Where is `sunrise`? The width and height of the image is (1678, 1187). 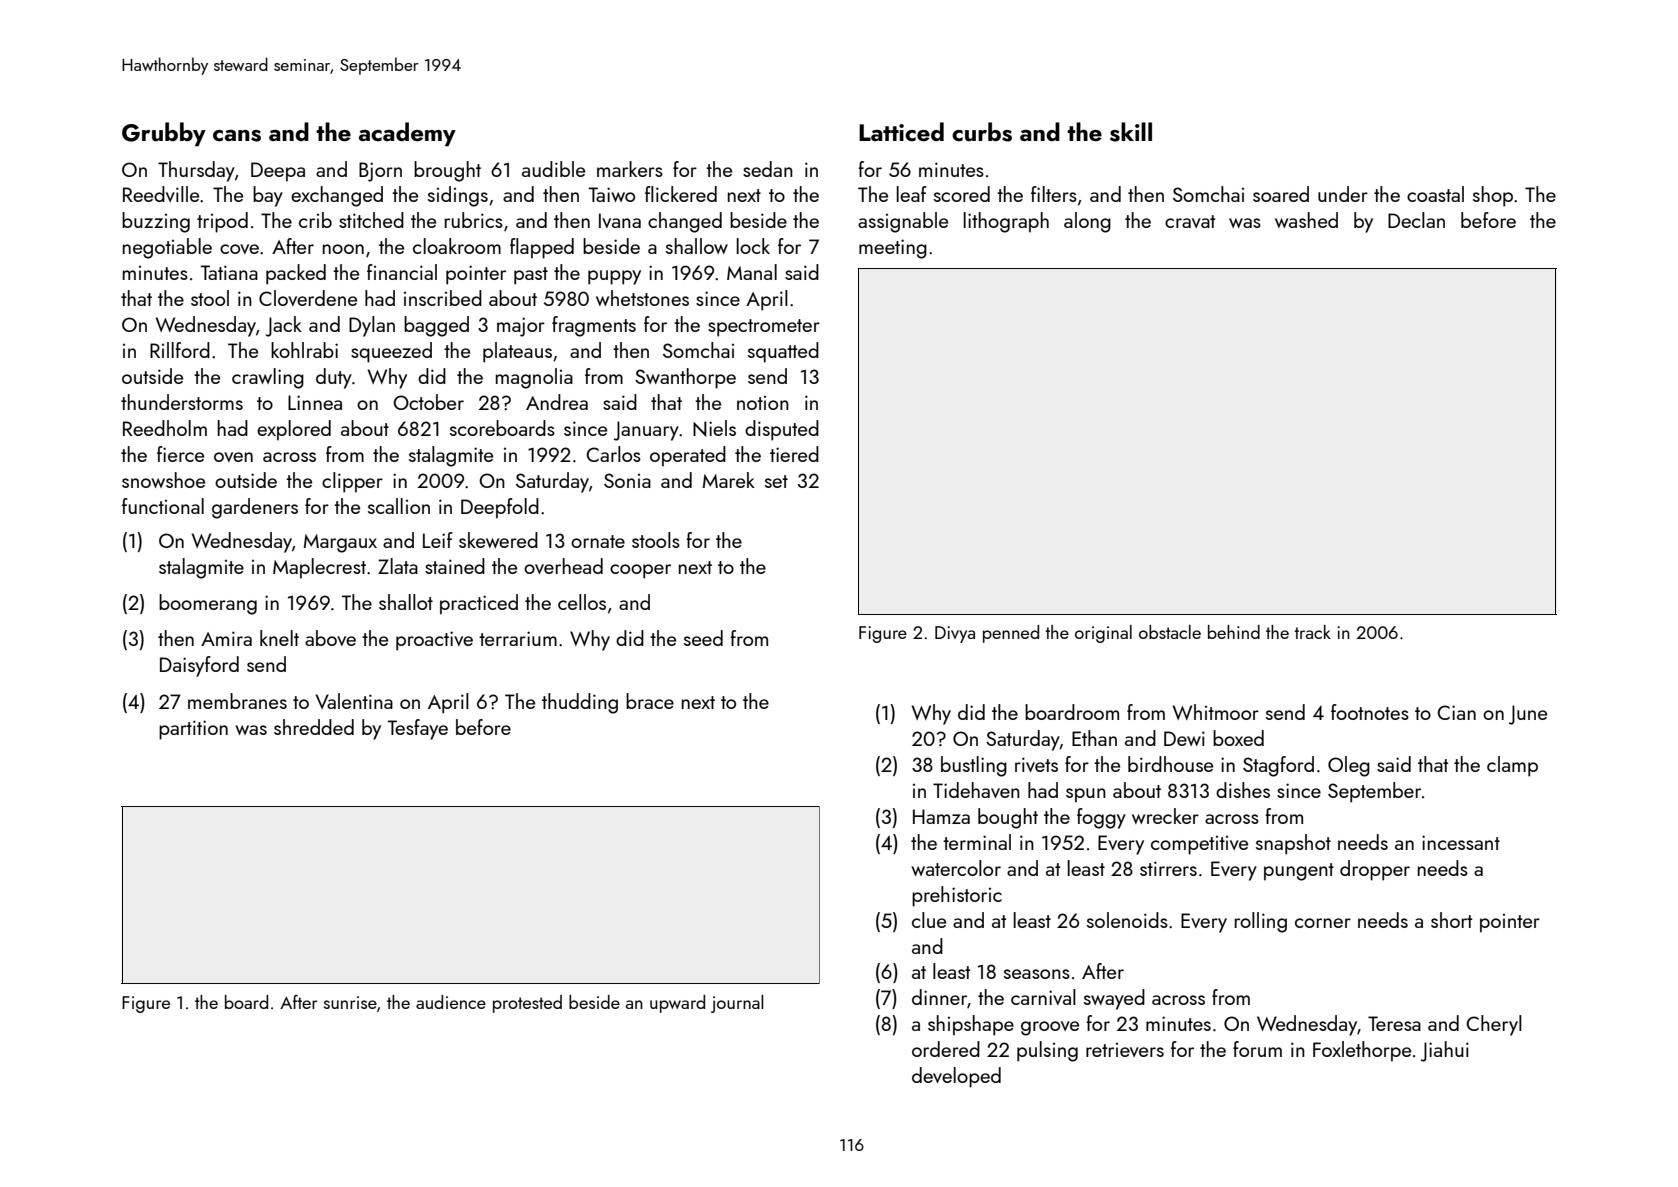 sunrise is located at coordinates (350, 1002).
